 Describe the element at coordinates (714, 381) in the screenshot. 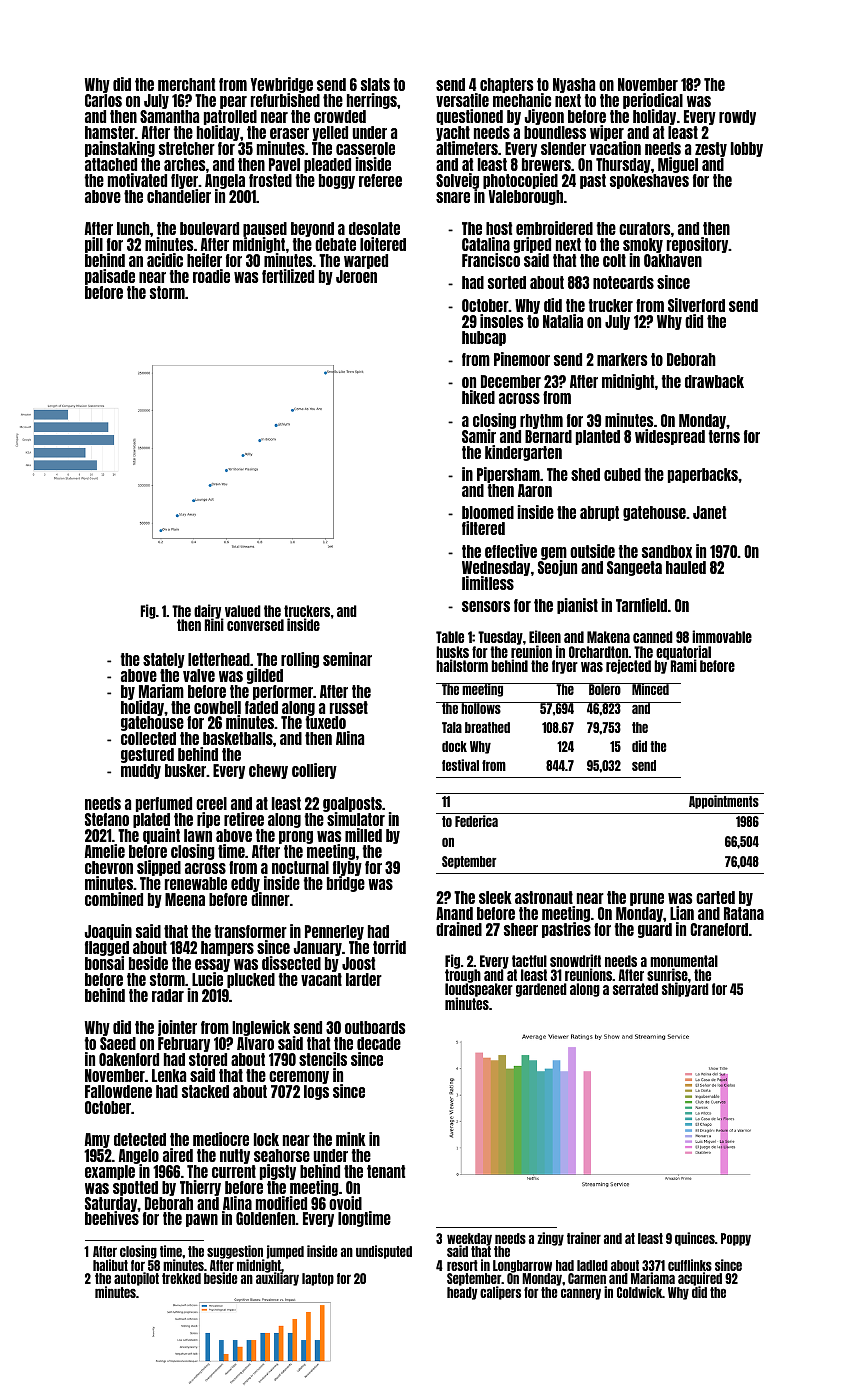

I see `drawback` at that location.
